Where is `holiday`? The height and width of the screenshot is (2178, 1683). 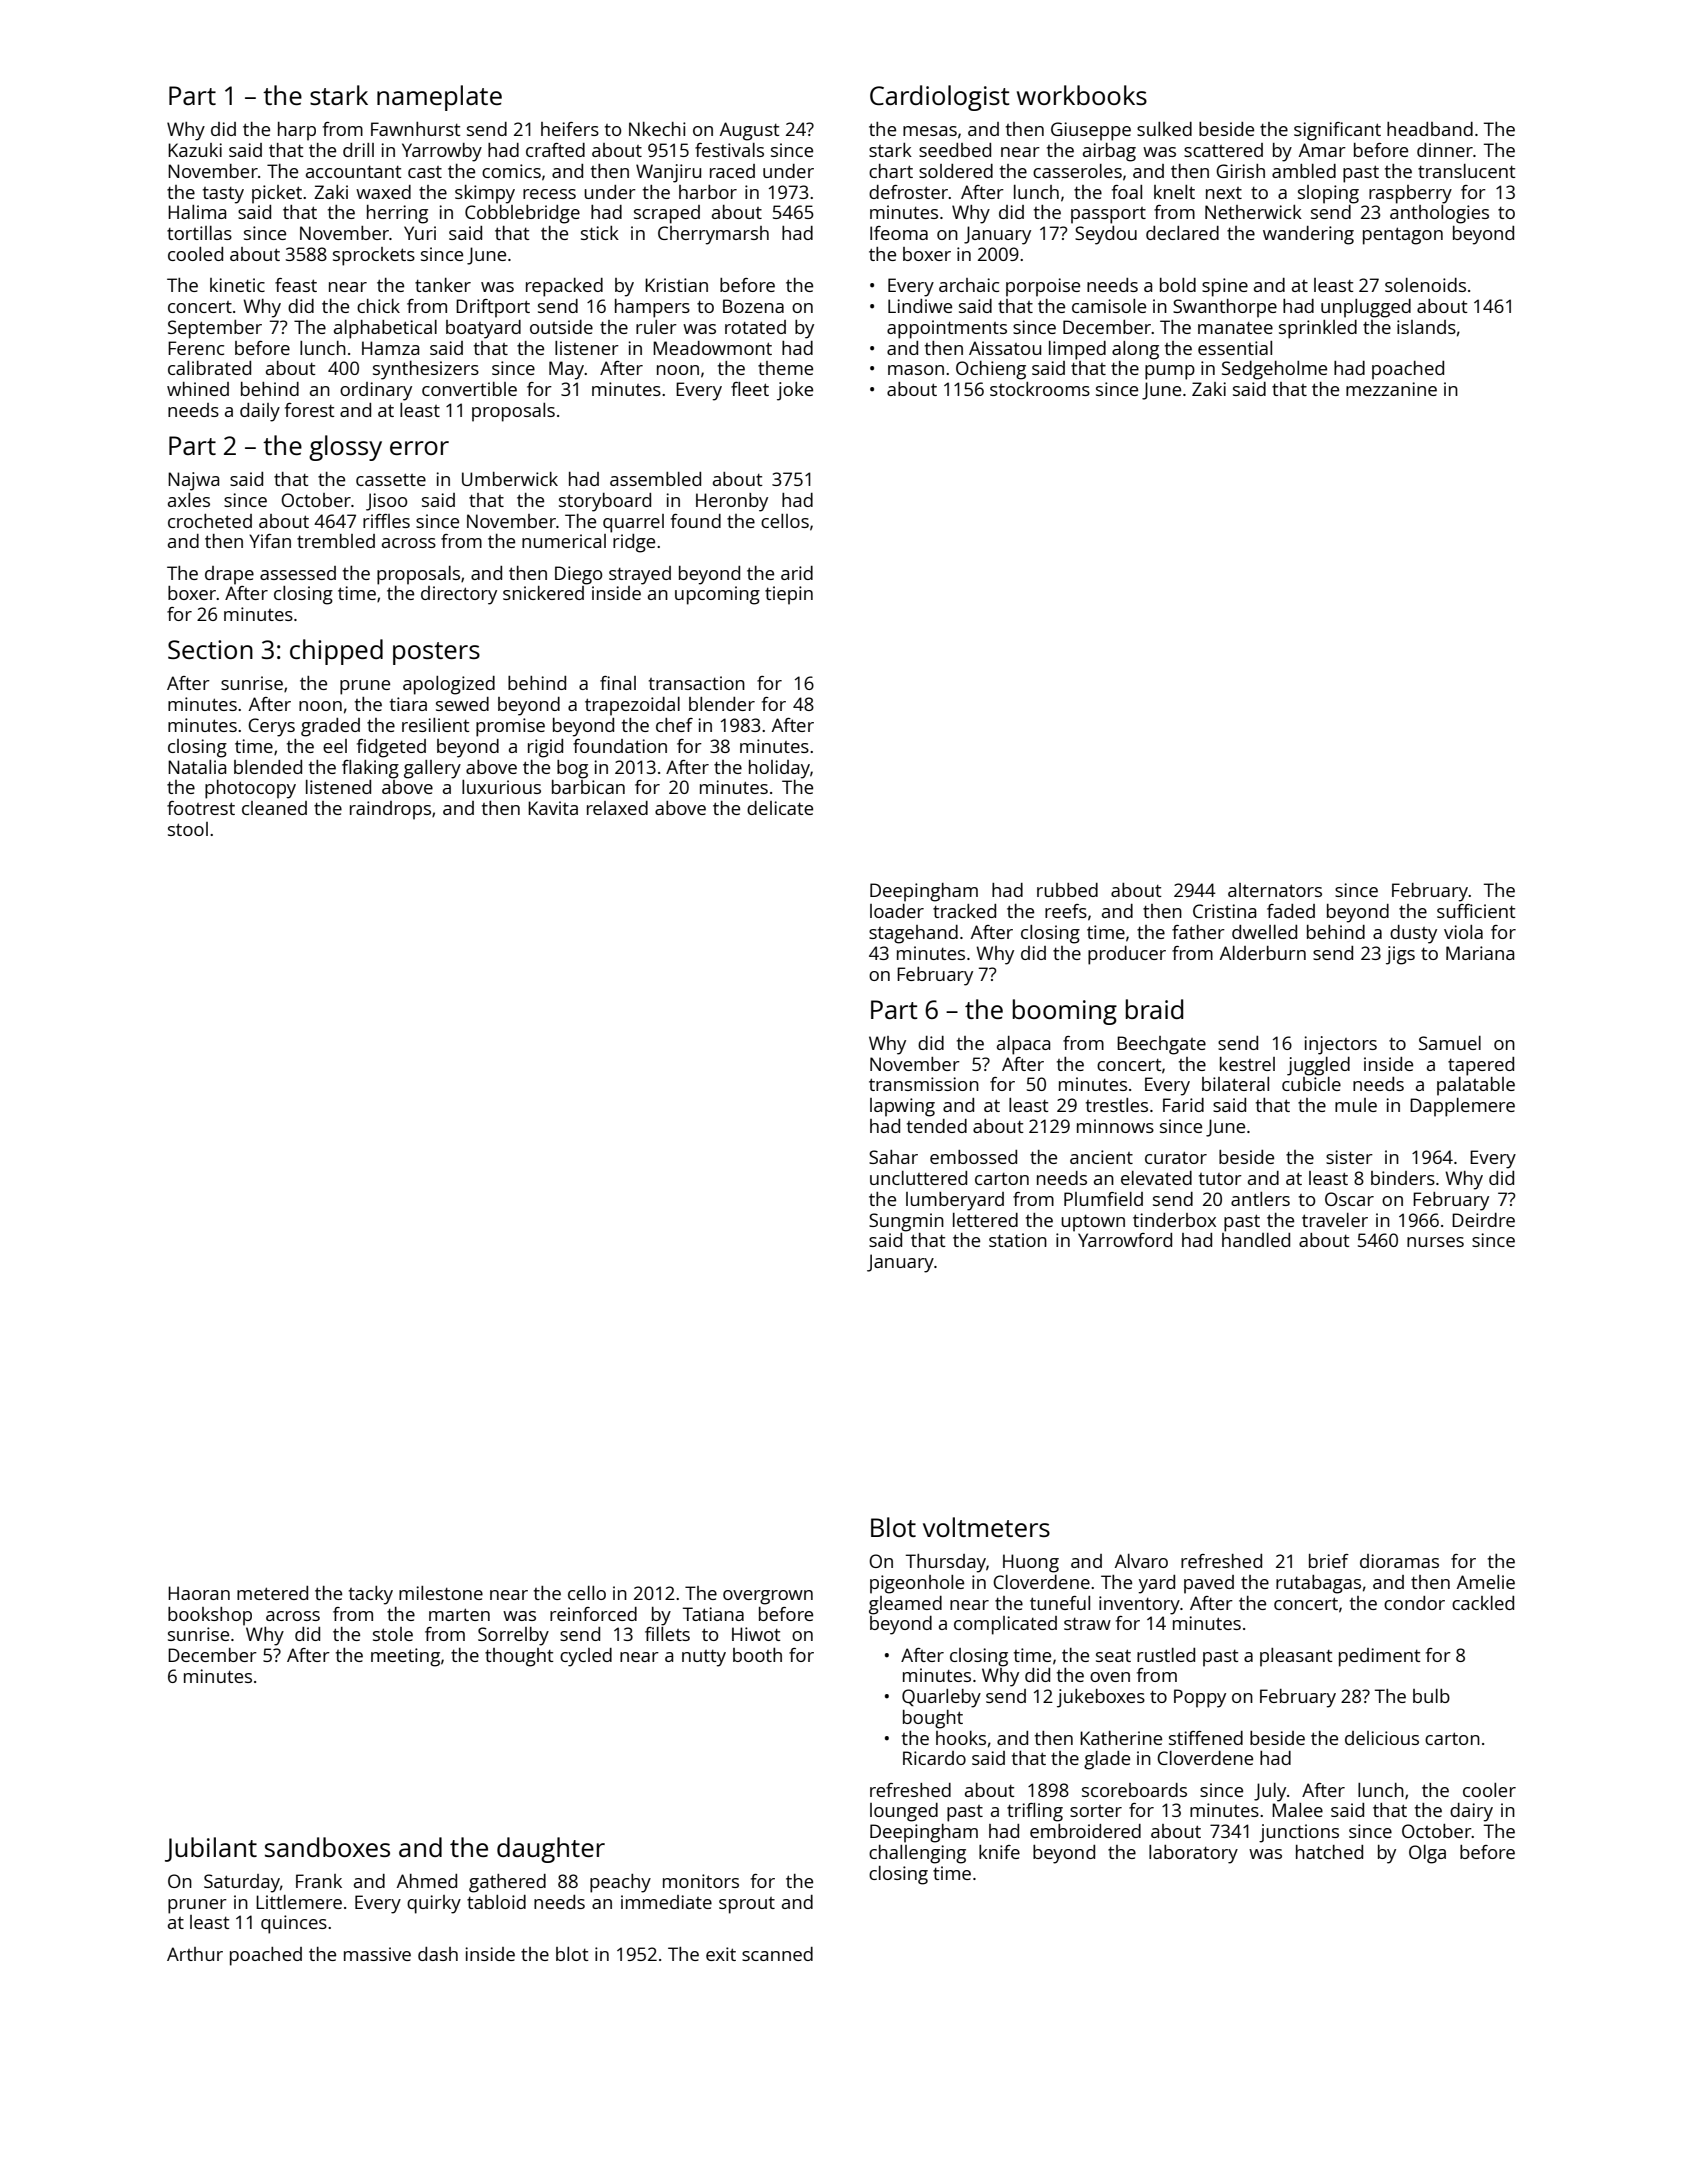 holiday is located at coordinates (779, 769).
